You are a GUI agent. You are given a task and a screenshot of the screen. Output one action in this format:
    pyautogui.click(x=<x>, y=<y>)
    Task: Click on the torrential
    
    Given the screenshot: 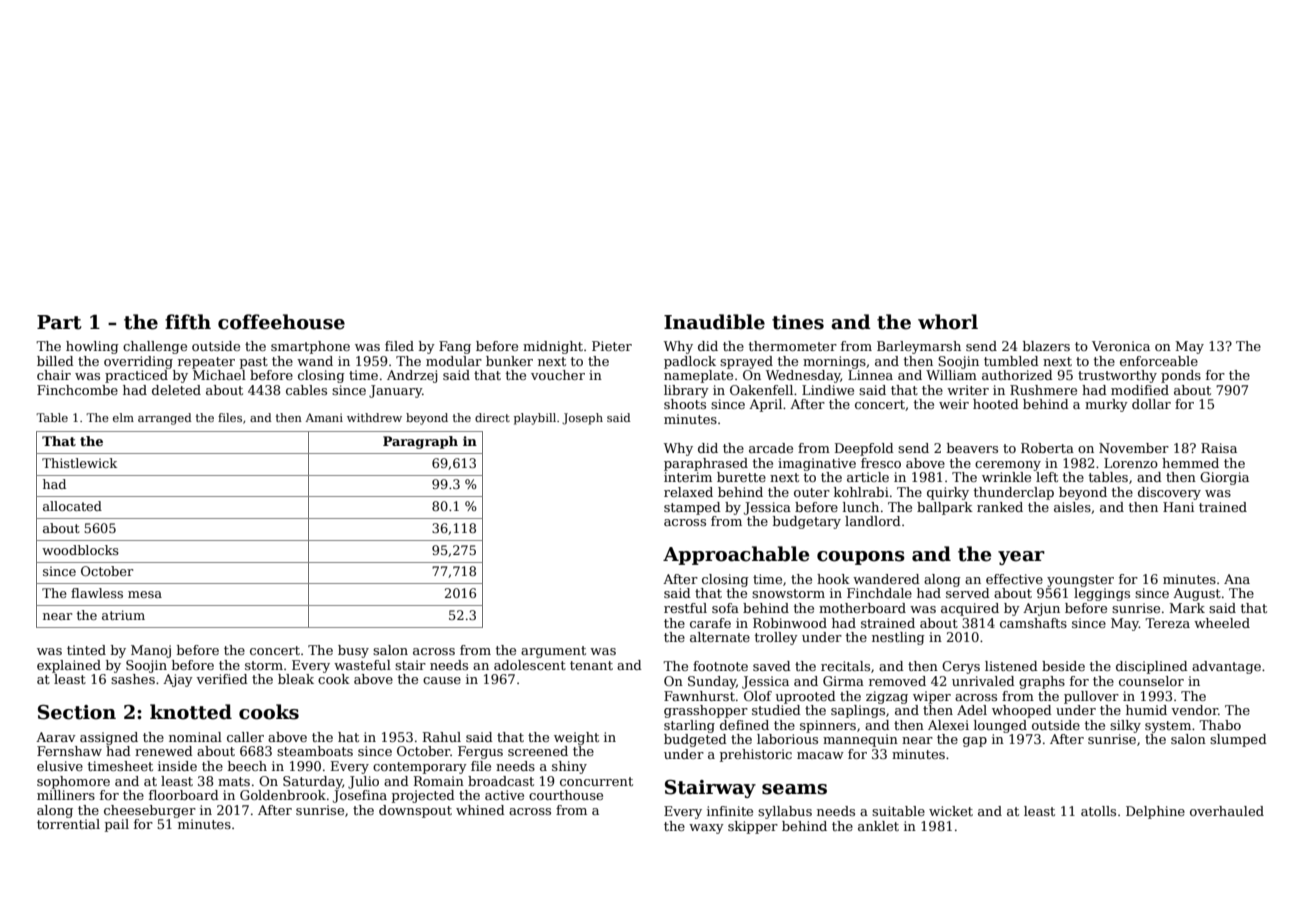 What is the action you would take?
    pyautogui.click(x=68, y=824)
